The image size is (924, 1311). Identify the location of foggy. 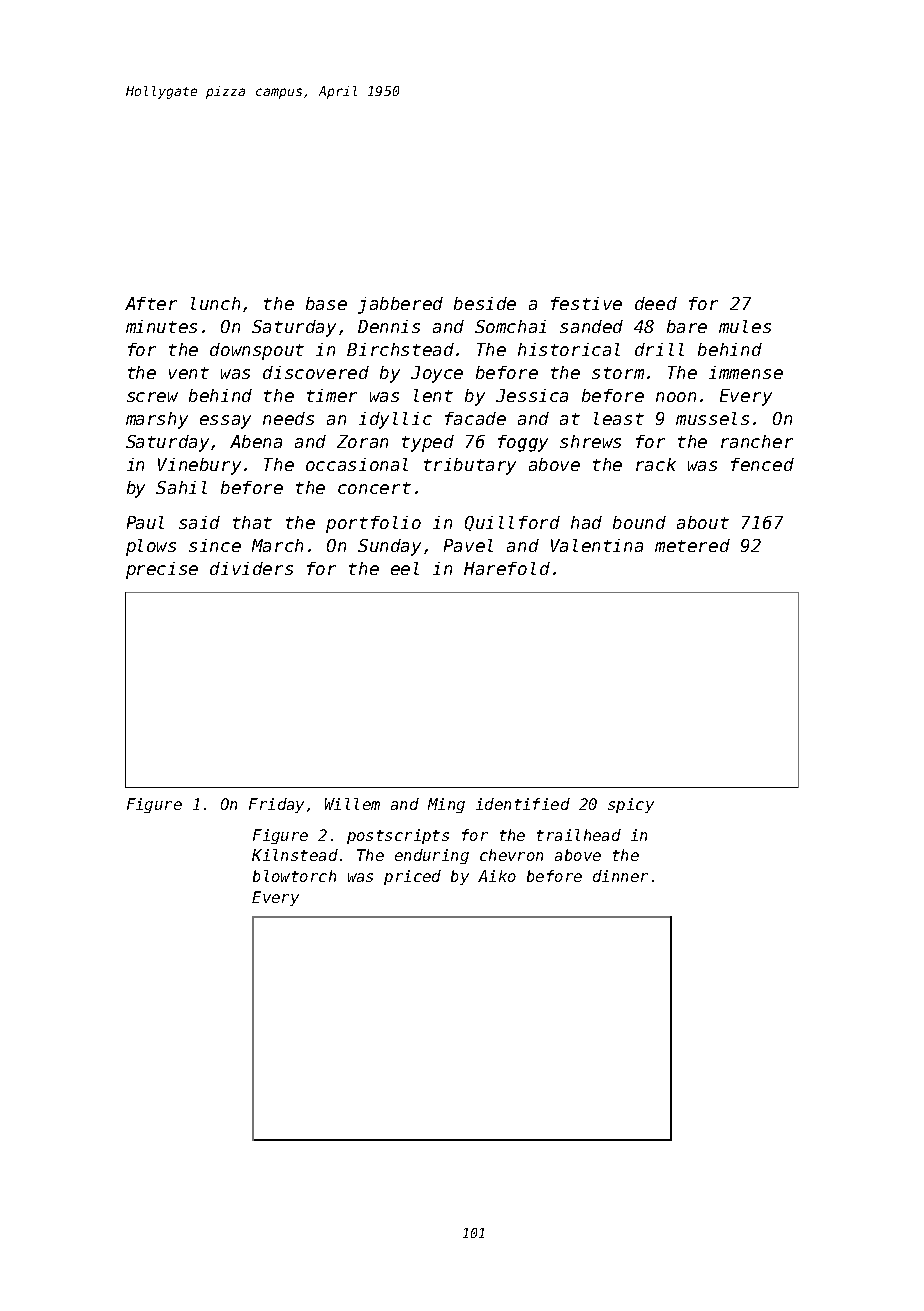
(523, 443).
